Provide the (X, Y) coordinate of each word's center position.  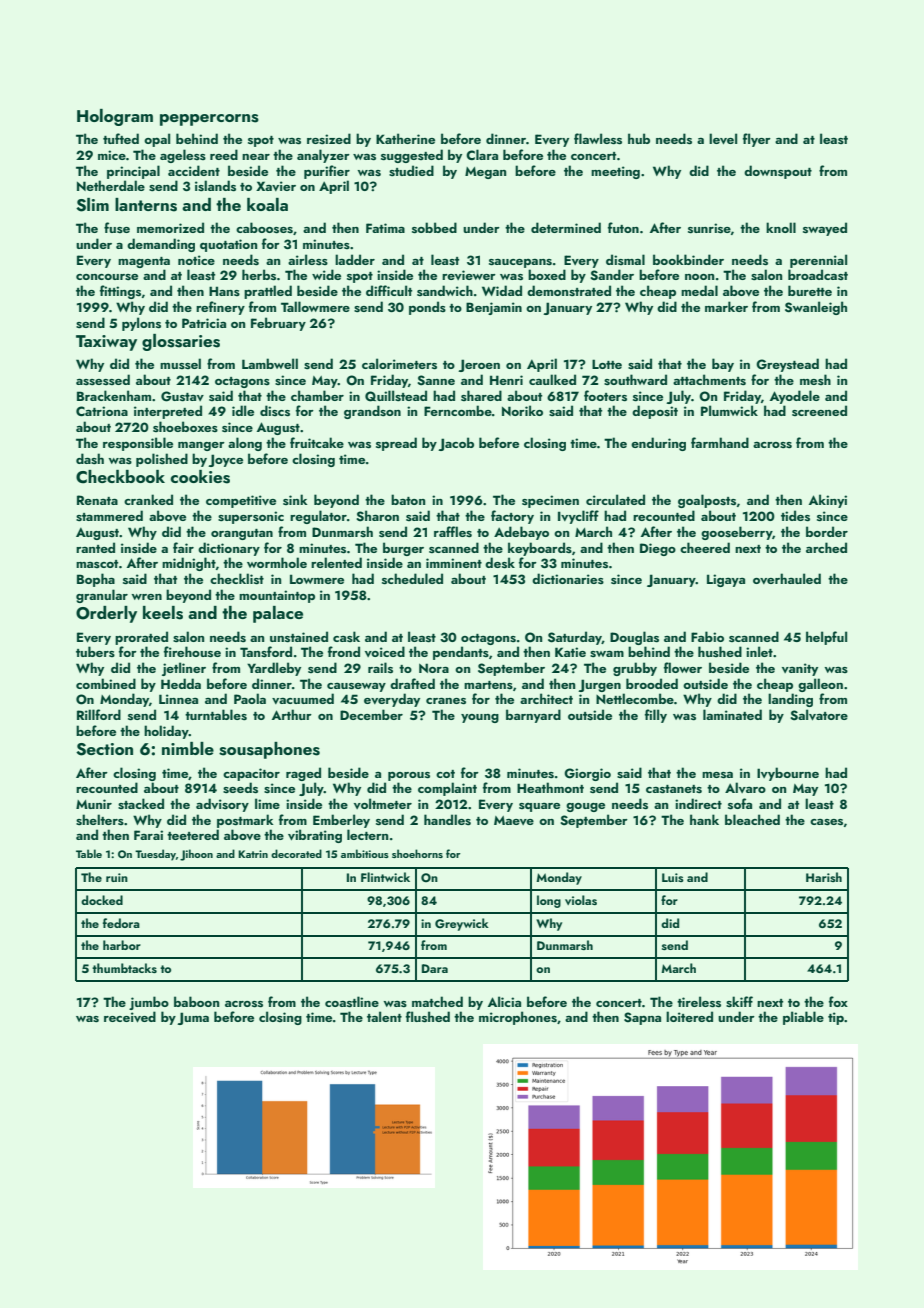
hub (639, 138)
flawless (598, 139)
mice (112, 155)
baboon (196, 1001)
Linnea (178, 699)
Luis (673, 877)
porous (409, 776)
